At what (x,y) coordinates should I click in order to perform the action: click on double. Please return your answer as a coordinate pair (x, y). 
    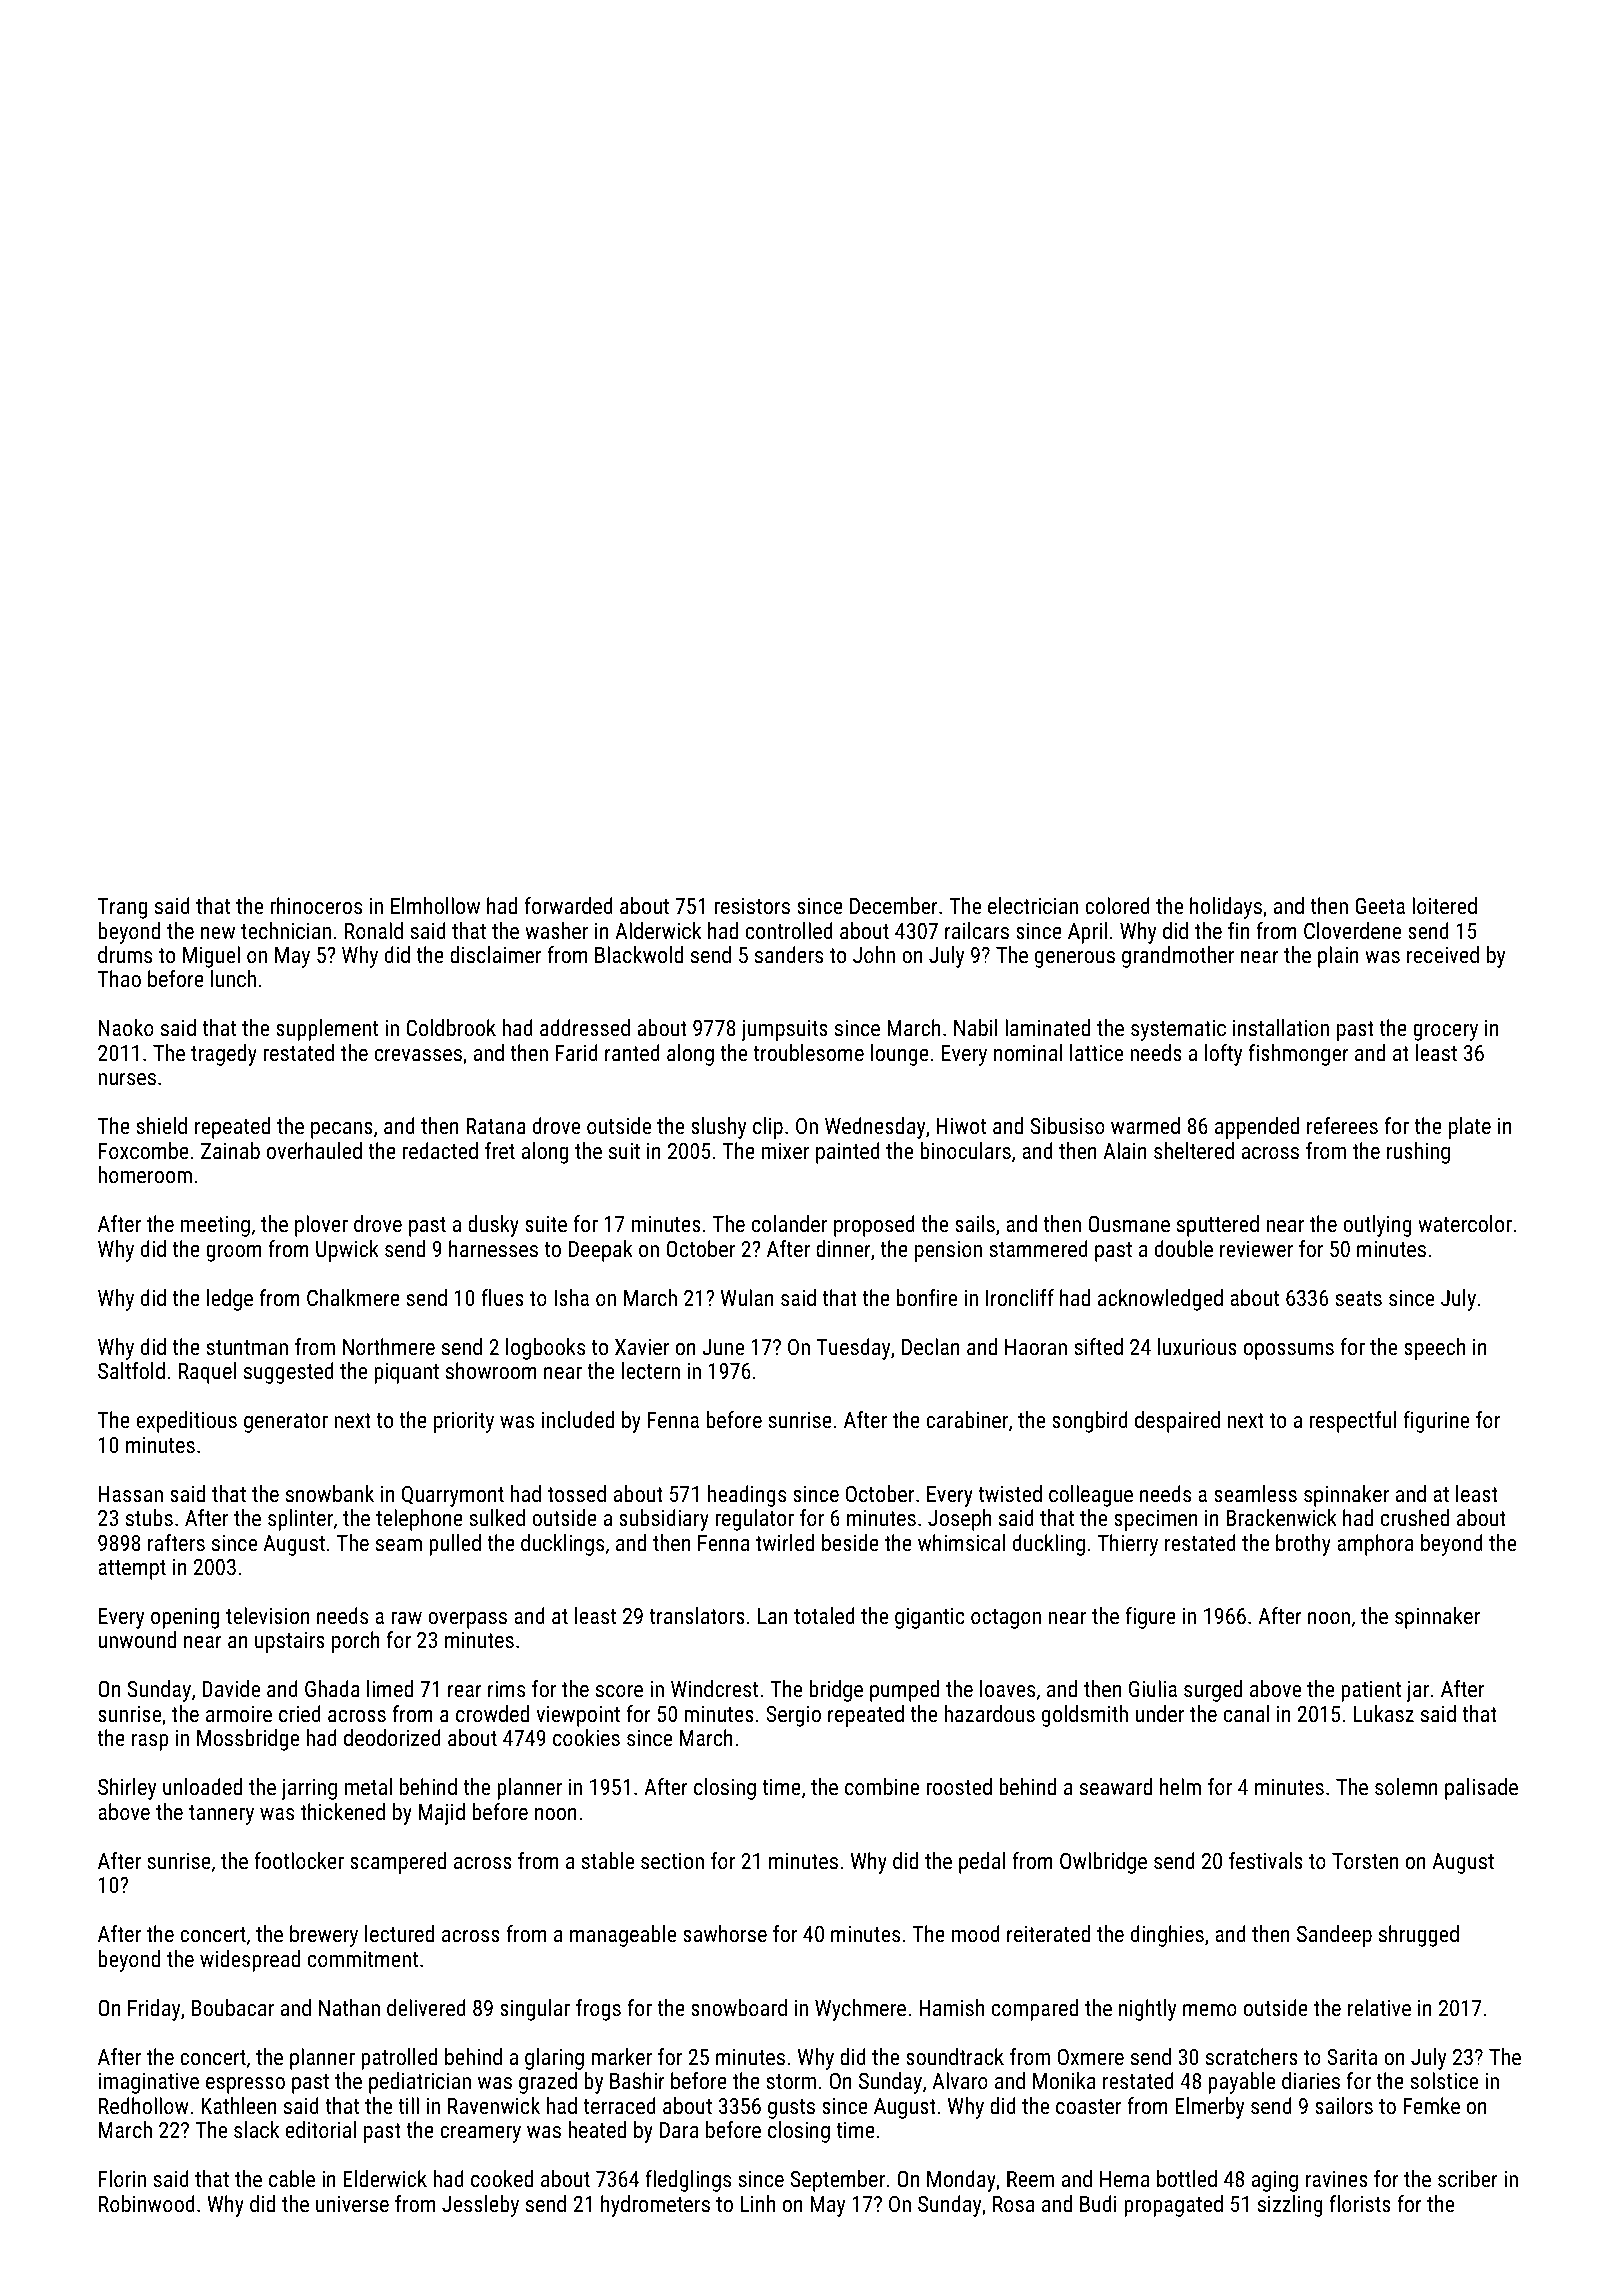
    Looking at the image, I should click on (1184, 1248).
